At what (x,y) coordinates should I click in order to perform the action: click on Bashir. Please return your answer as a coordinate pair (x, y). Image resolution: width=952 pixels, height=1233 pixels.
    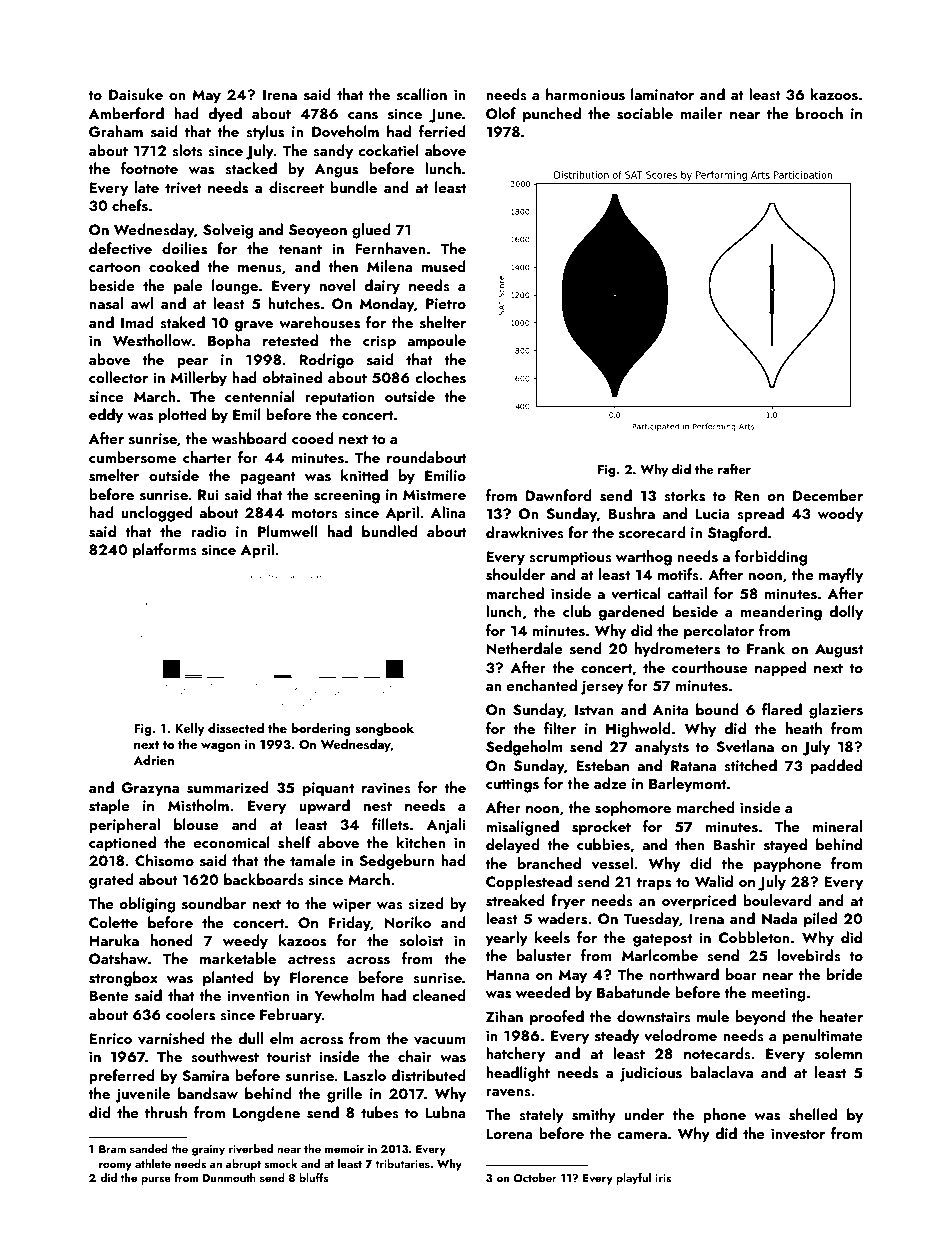
    Looking at the image, I should click on (734, 844).
